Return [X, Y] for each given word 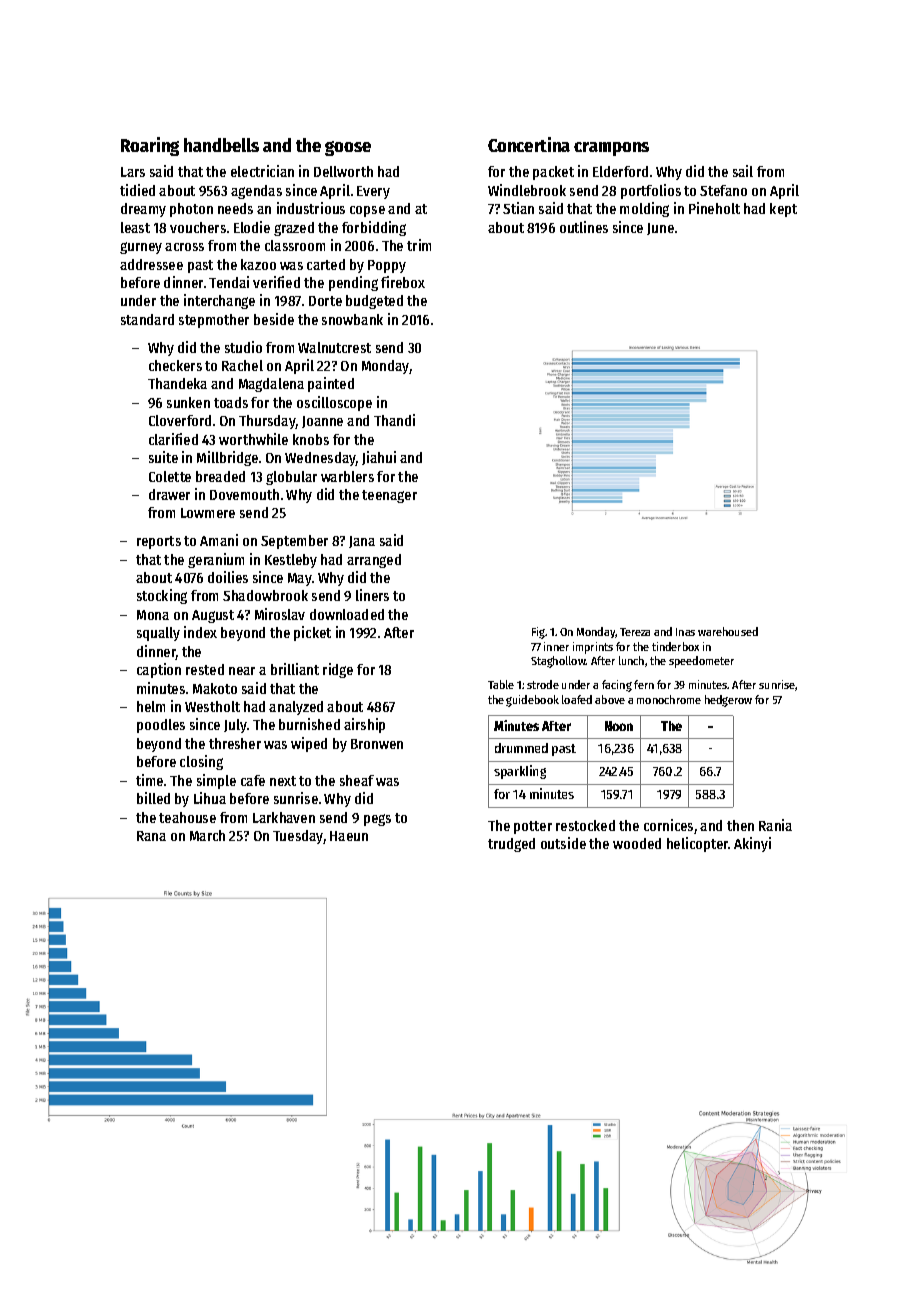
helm [151, 706]
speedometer [701, 662]
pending [353, 283]
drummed [521, 748]
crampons [611, 149]
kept [783, 210]
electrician [262, 171]
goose [348, 148]
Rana [151, 836]
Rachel [242, 365]
